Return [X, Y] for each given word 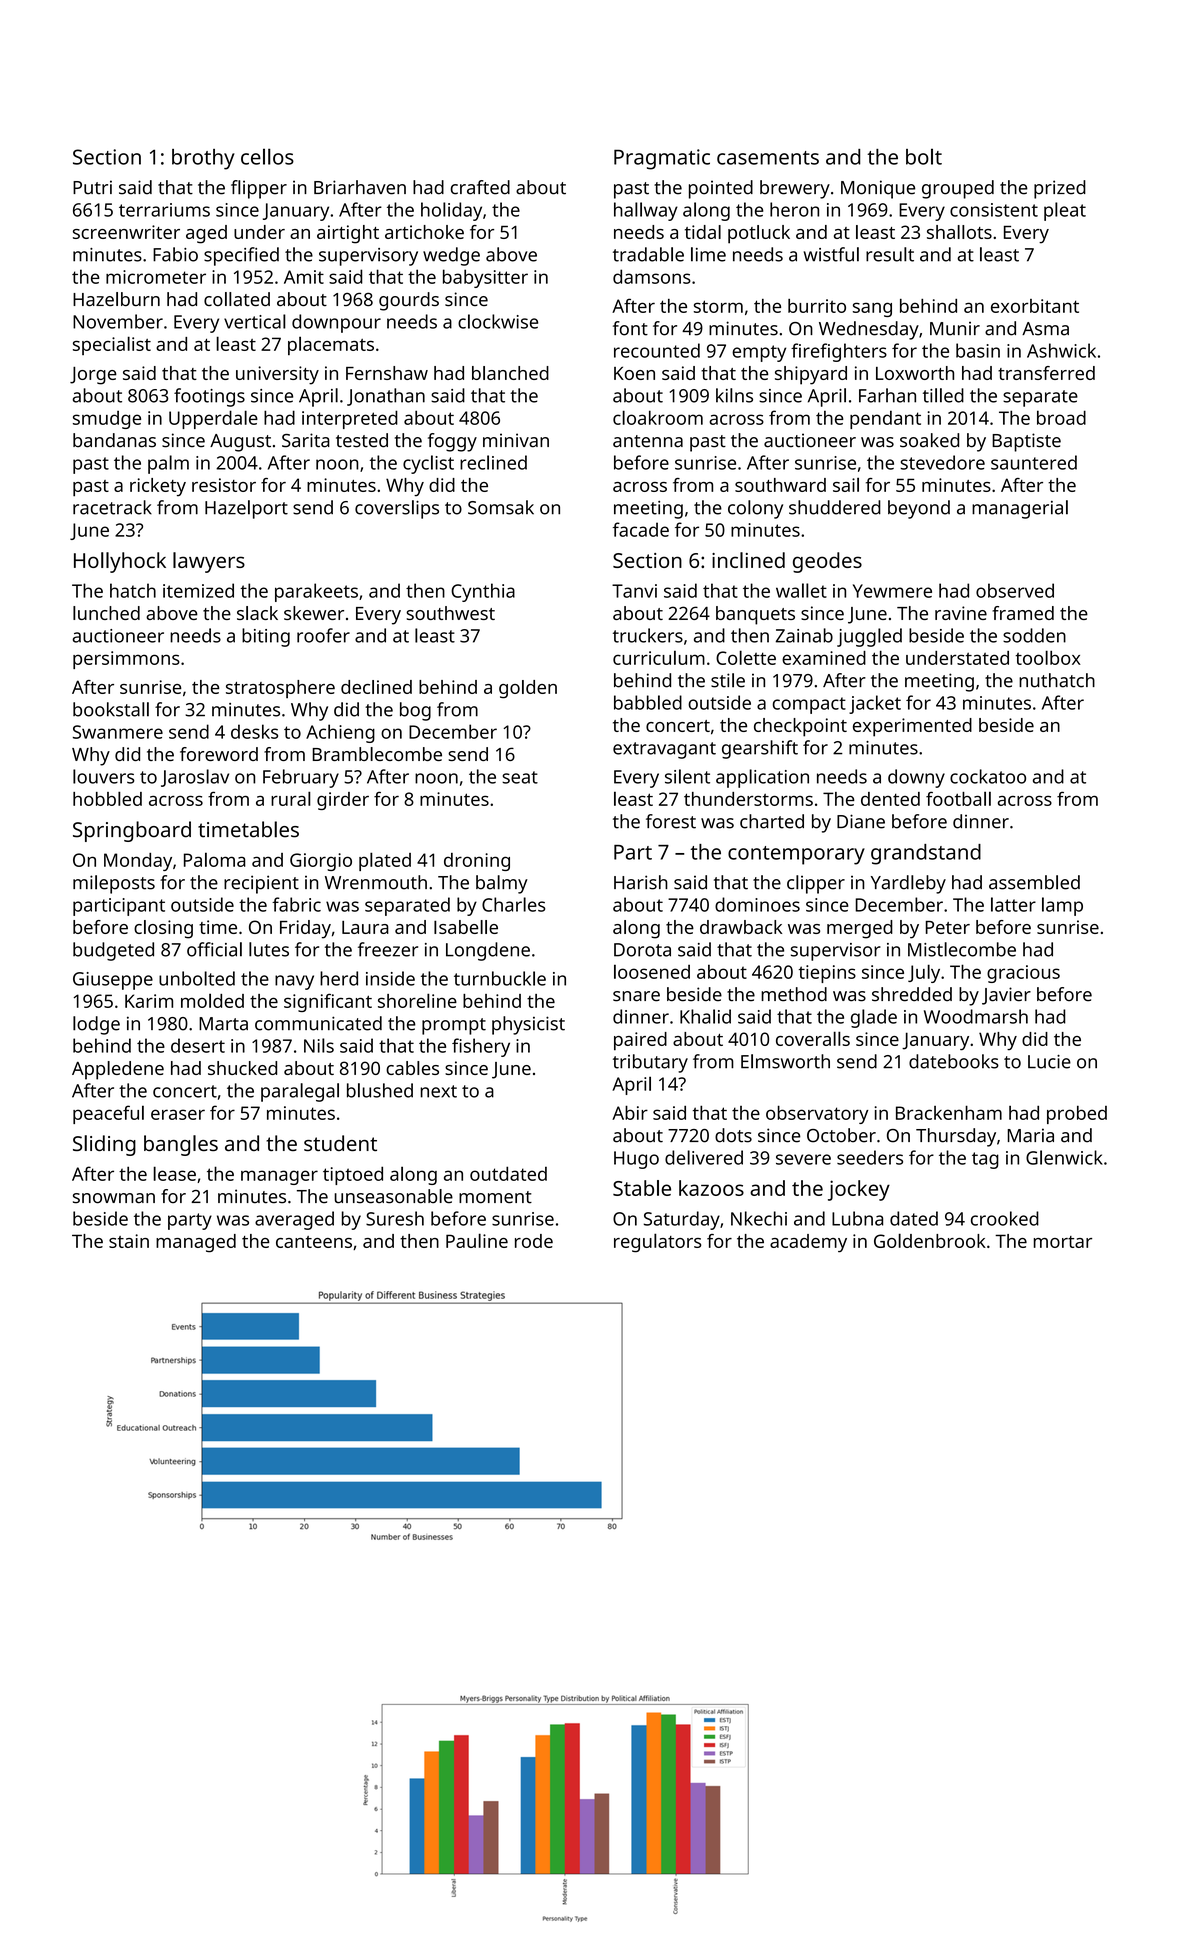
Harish [641, 882]
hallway [646, 211]
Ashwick [1061, 350]
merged [860, 929]
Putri [92, 187]
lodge [96, 1025]
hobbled [107, 798]
